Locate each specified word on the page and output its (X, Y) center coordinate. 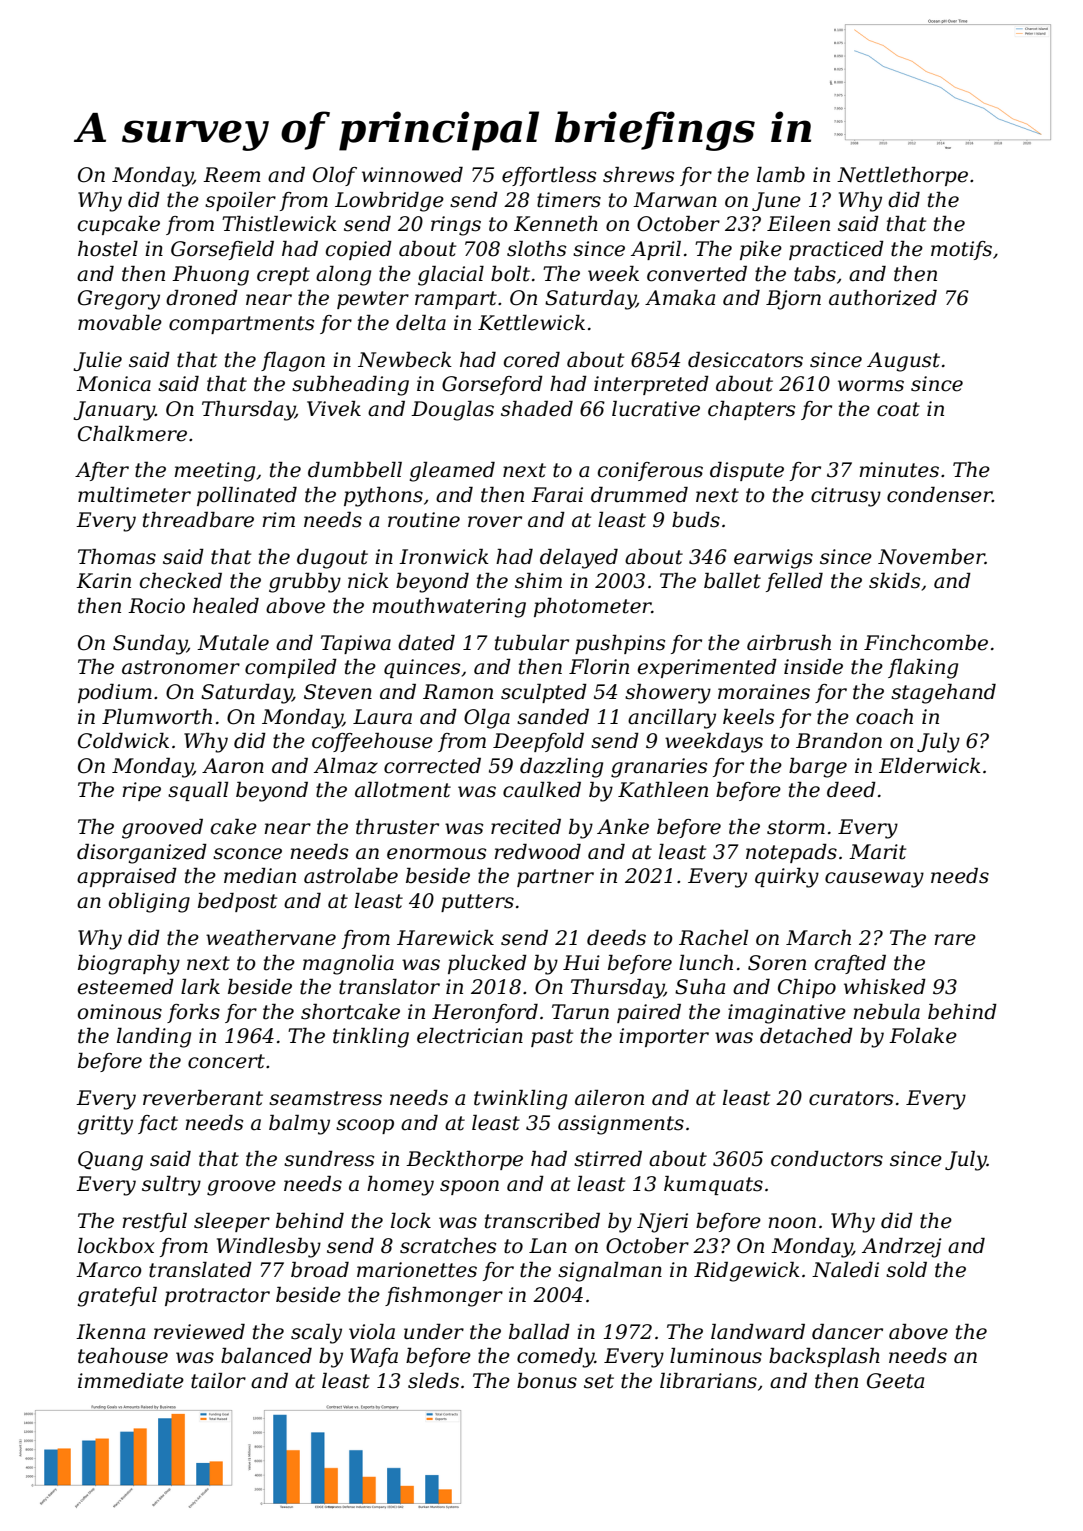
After (102, 471)
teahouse (123, 1356)
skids (894, 581)
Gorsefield (222, 250)
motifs (961, 250)
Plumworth (157, 717)
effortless (549, 176)
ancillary (672, 719)
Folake (923, 1036)
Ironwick (444, 557)
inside (813, 667)
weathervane (271, 938)
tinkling (371, 1038)
